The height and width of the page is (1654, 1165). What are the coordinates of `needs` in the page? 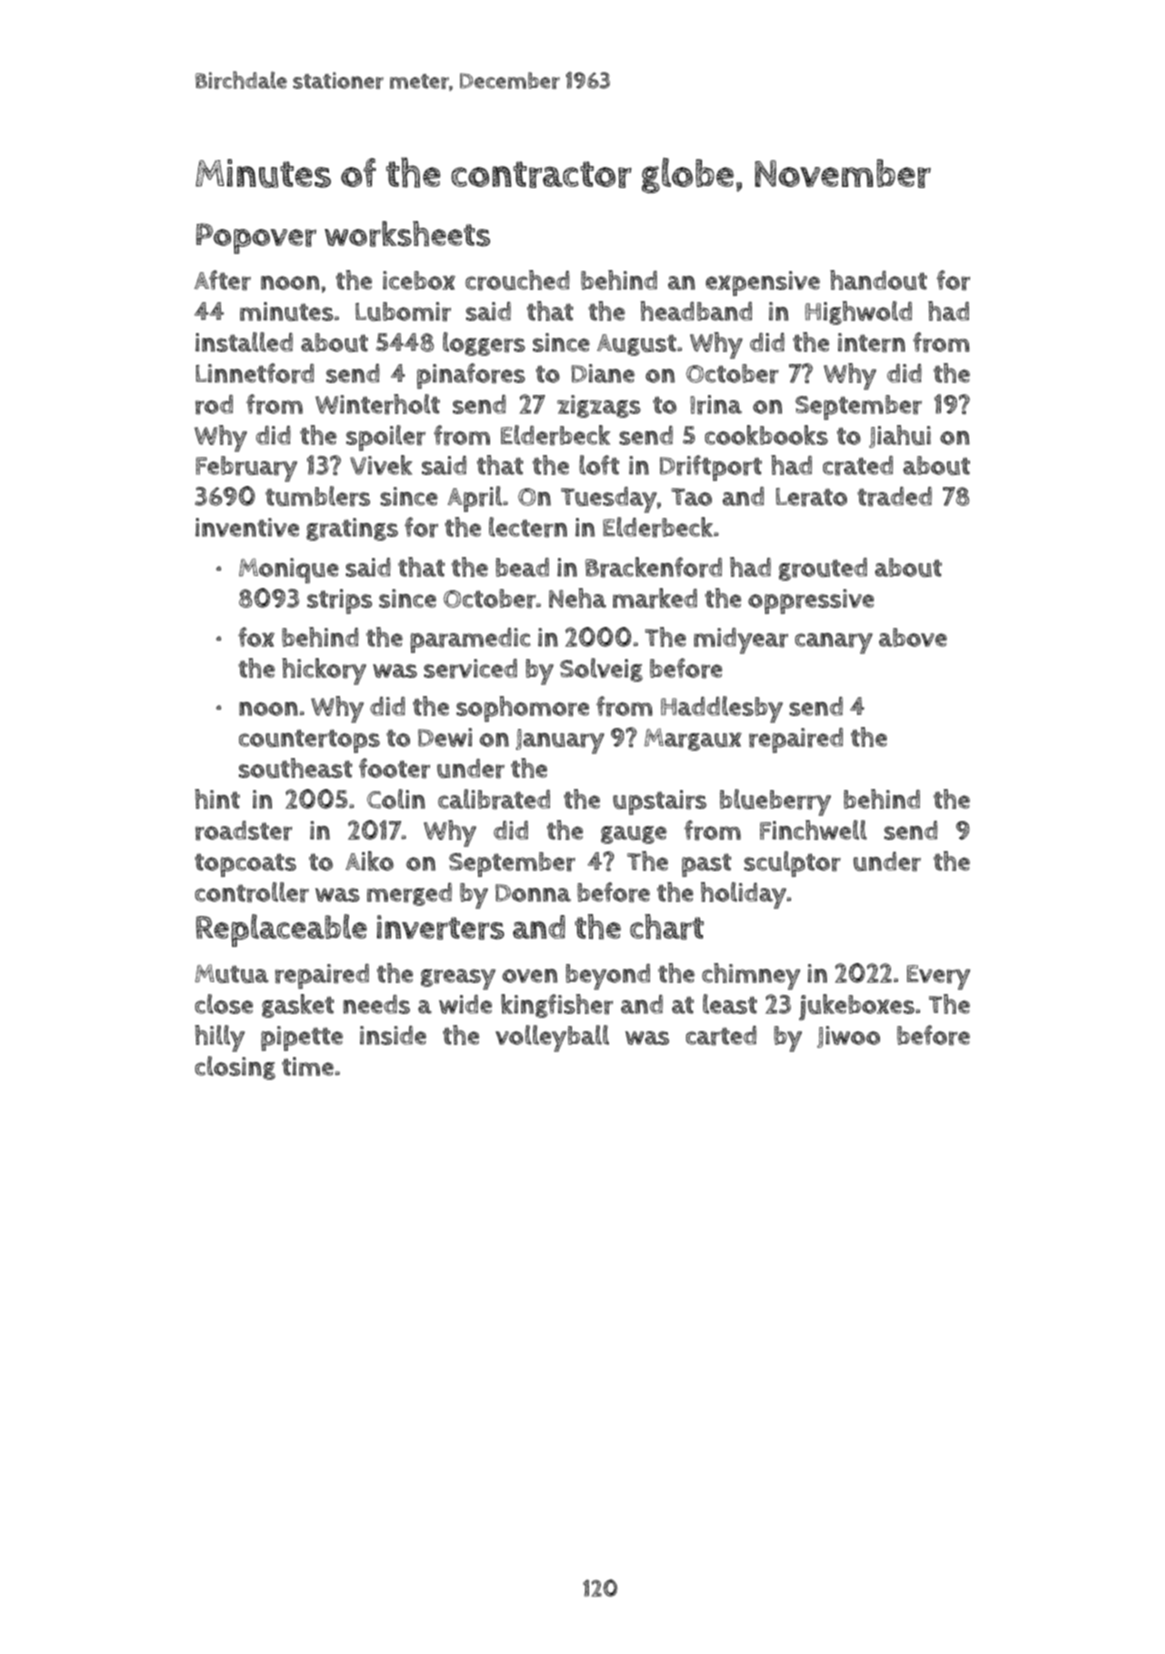 It's located at (376, 1004).
